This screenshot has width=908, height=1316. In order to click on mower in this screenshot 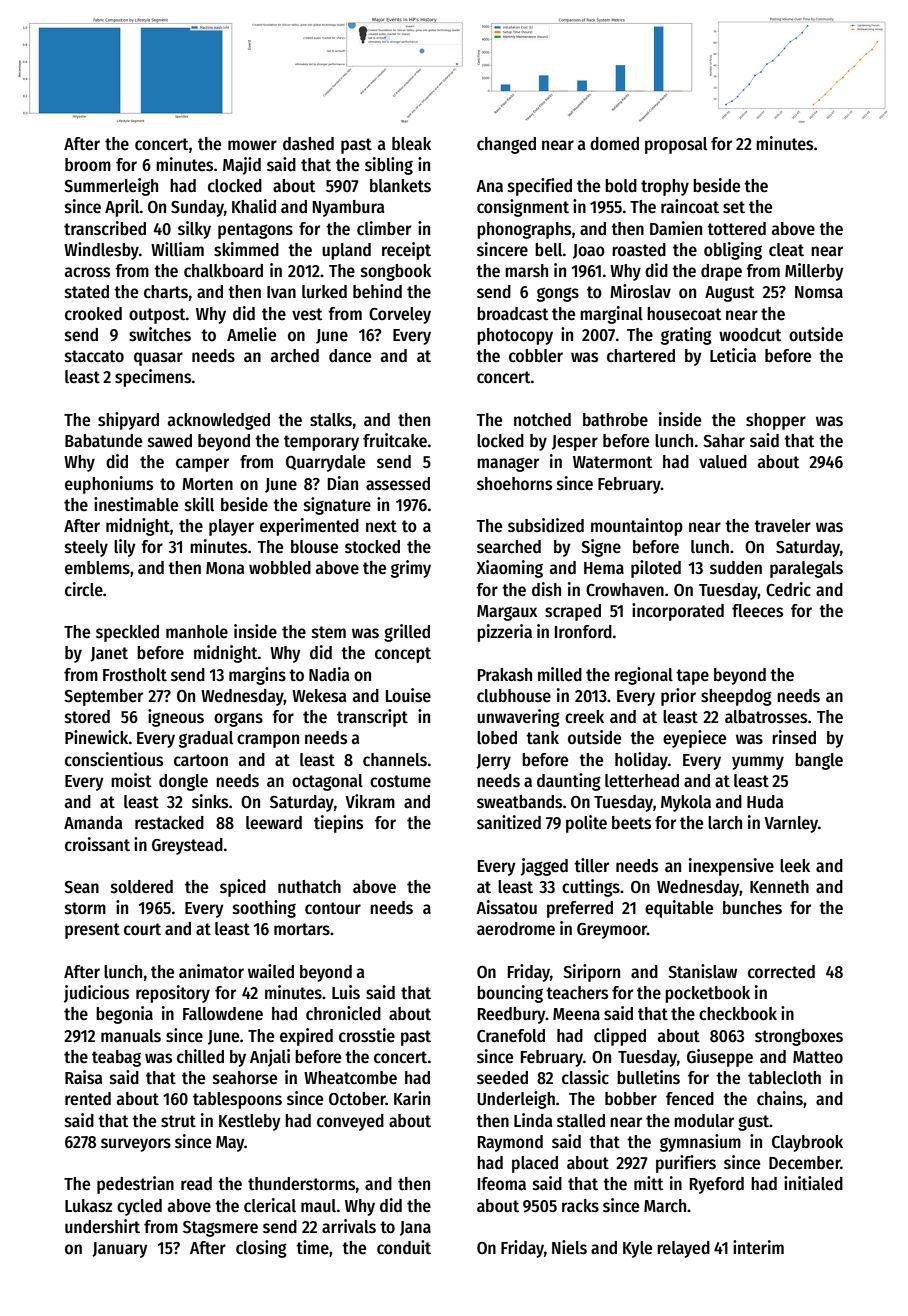, I will do `click(252, 145)`.
